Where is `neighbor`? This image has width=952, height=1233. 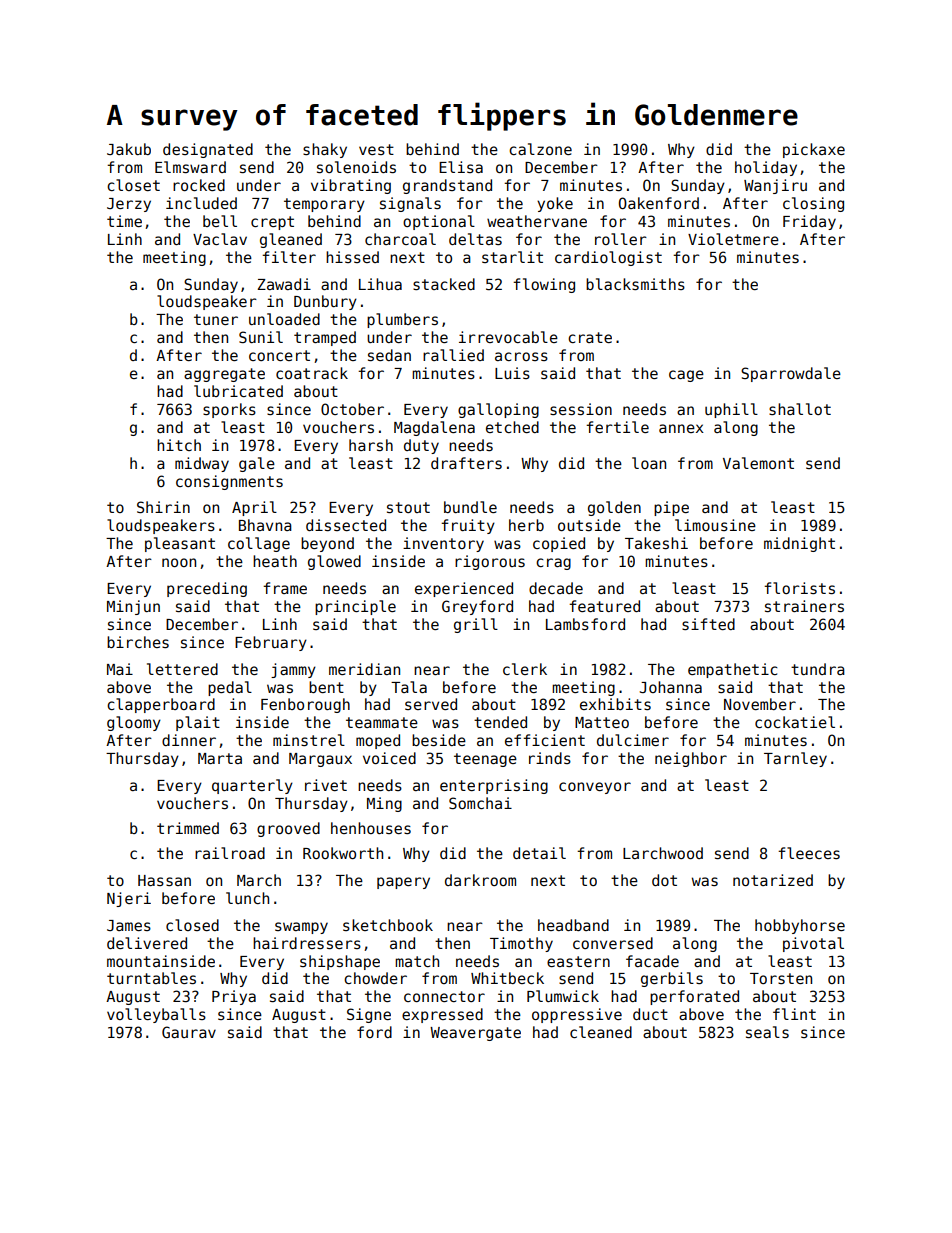 neighbor is located at coordinates (691, 759).
